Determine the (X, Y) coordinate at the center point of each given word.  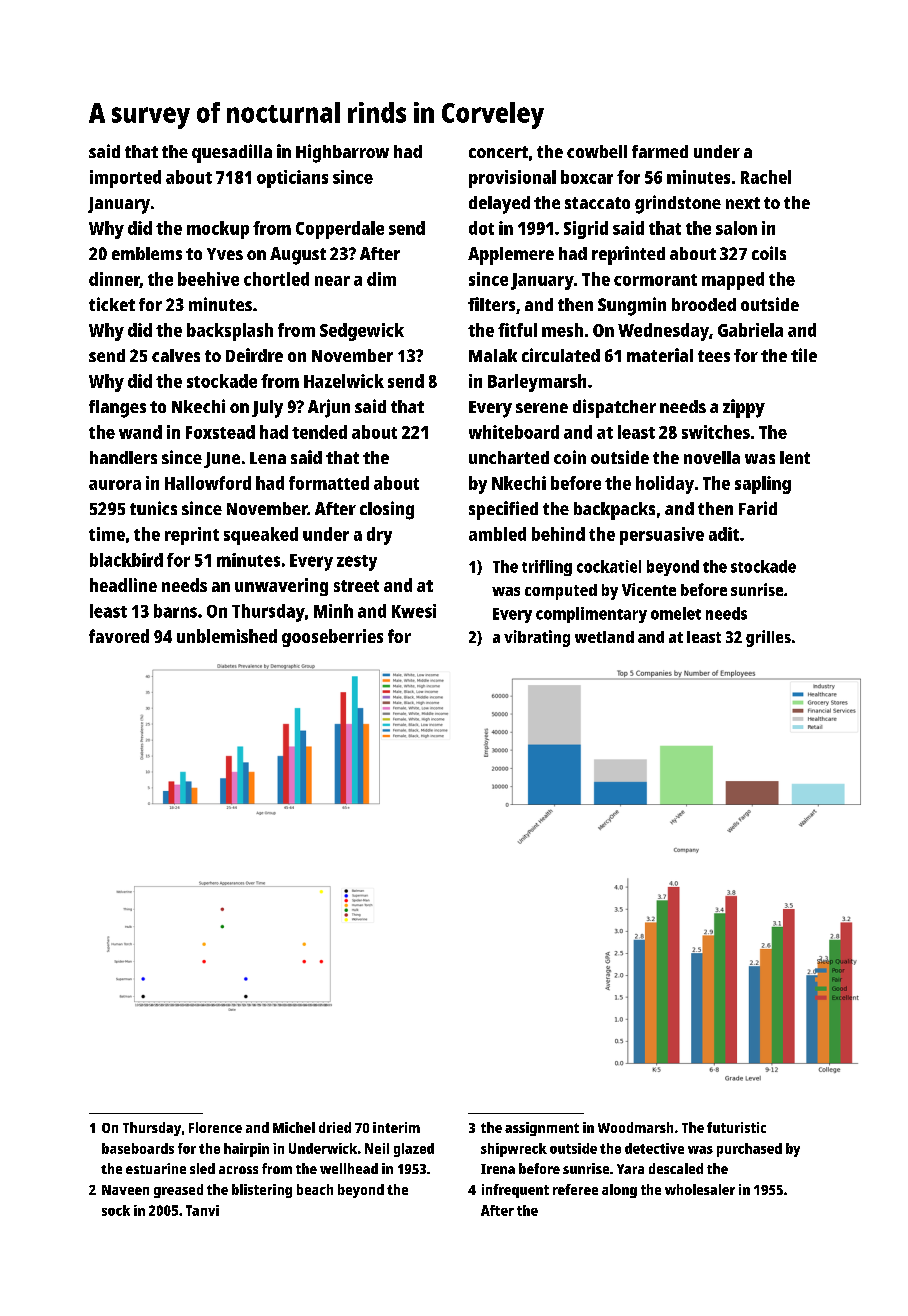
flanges (117, 409)
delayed (499, 205)
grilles (768, 638)
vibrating (537, 638)
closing (387, 510)
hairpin (246, 1150)
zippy (744, 408)
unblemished (227, 636)
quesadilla (232, 153)
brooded (704, 304)
